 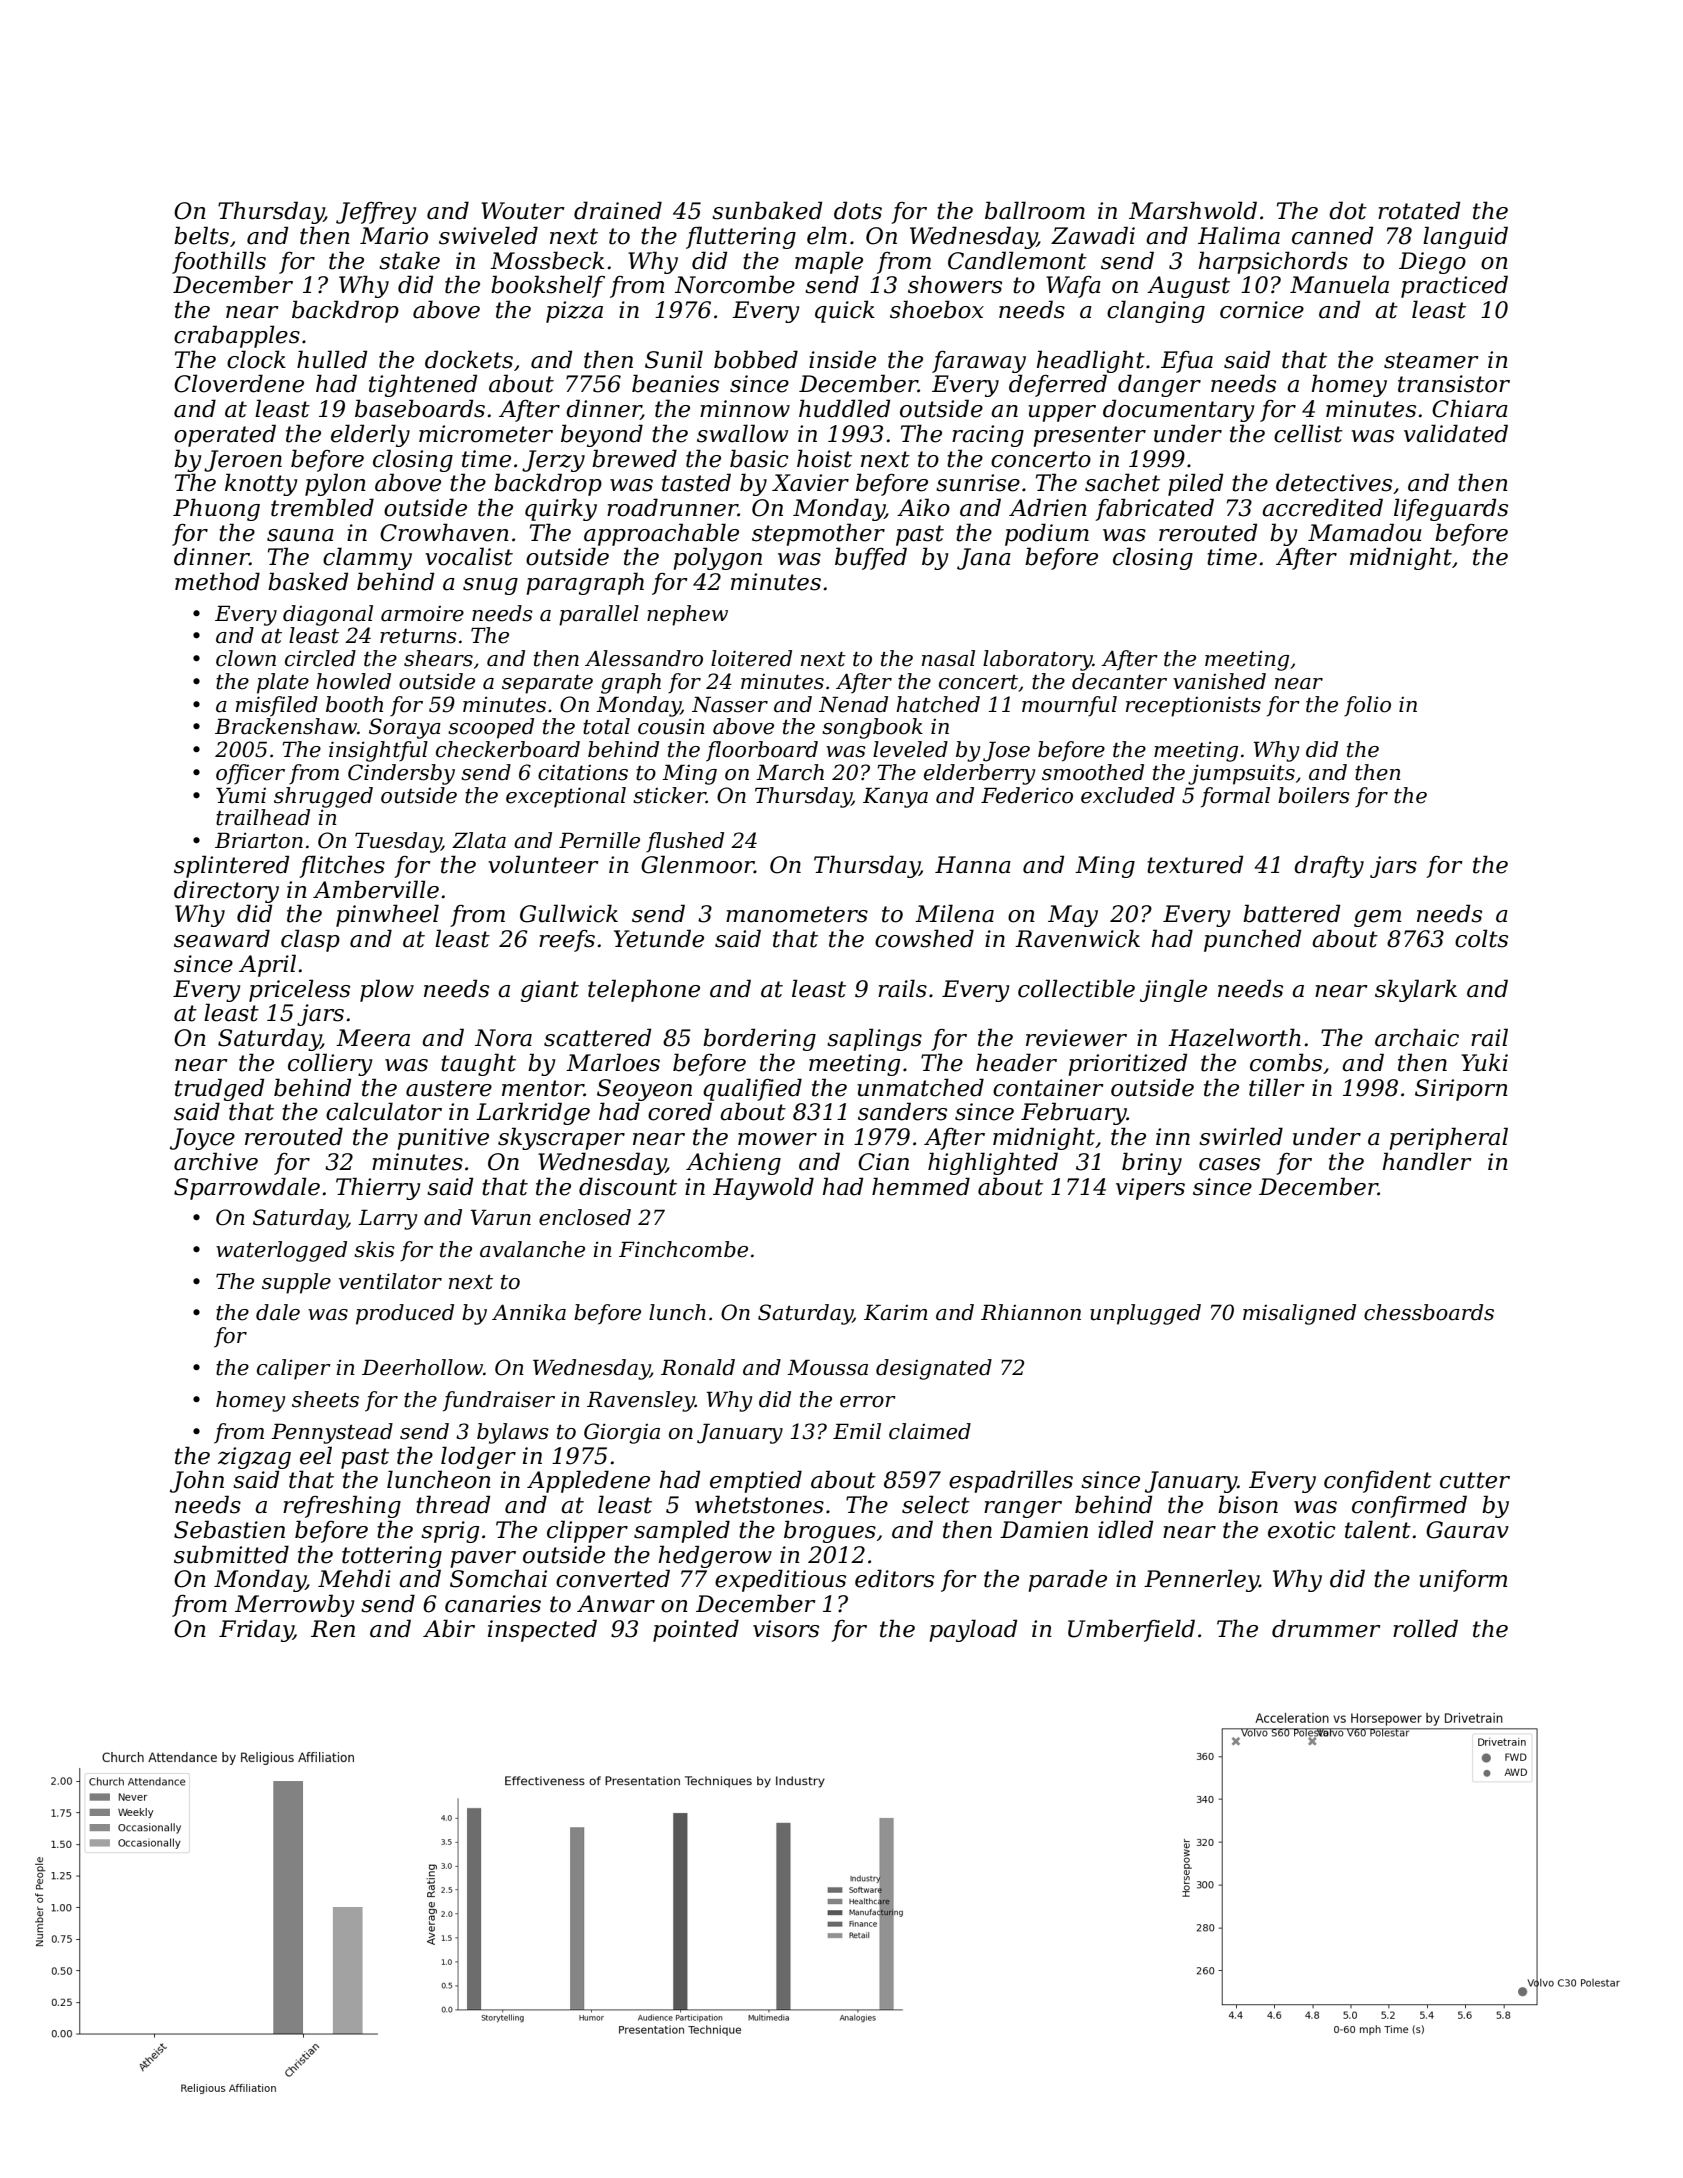 I want to click on Umberfield, so click(x=1131, y=1630).
